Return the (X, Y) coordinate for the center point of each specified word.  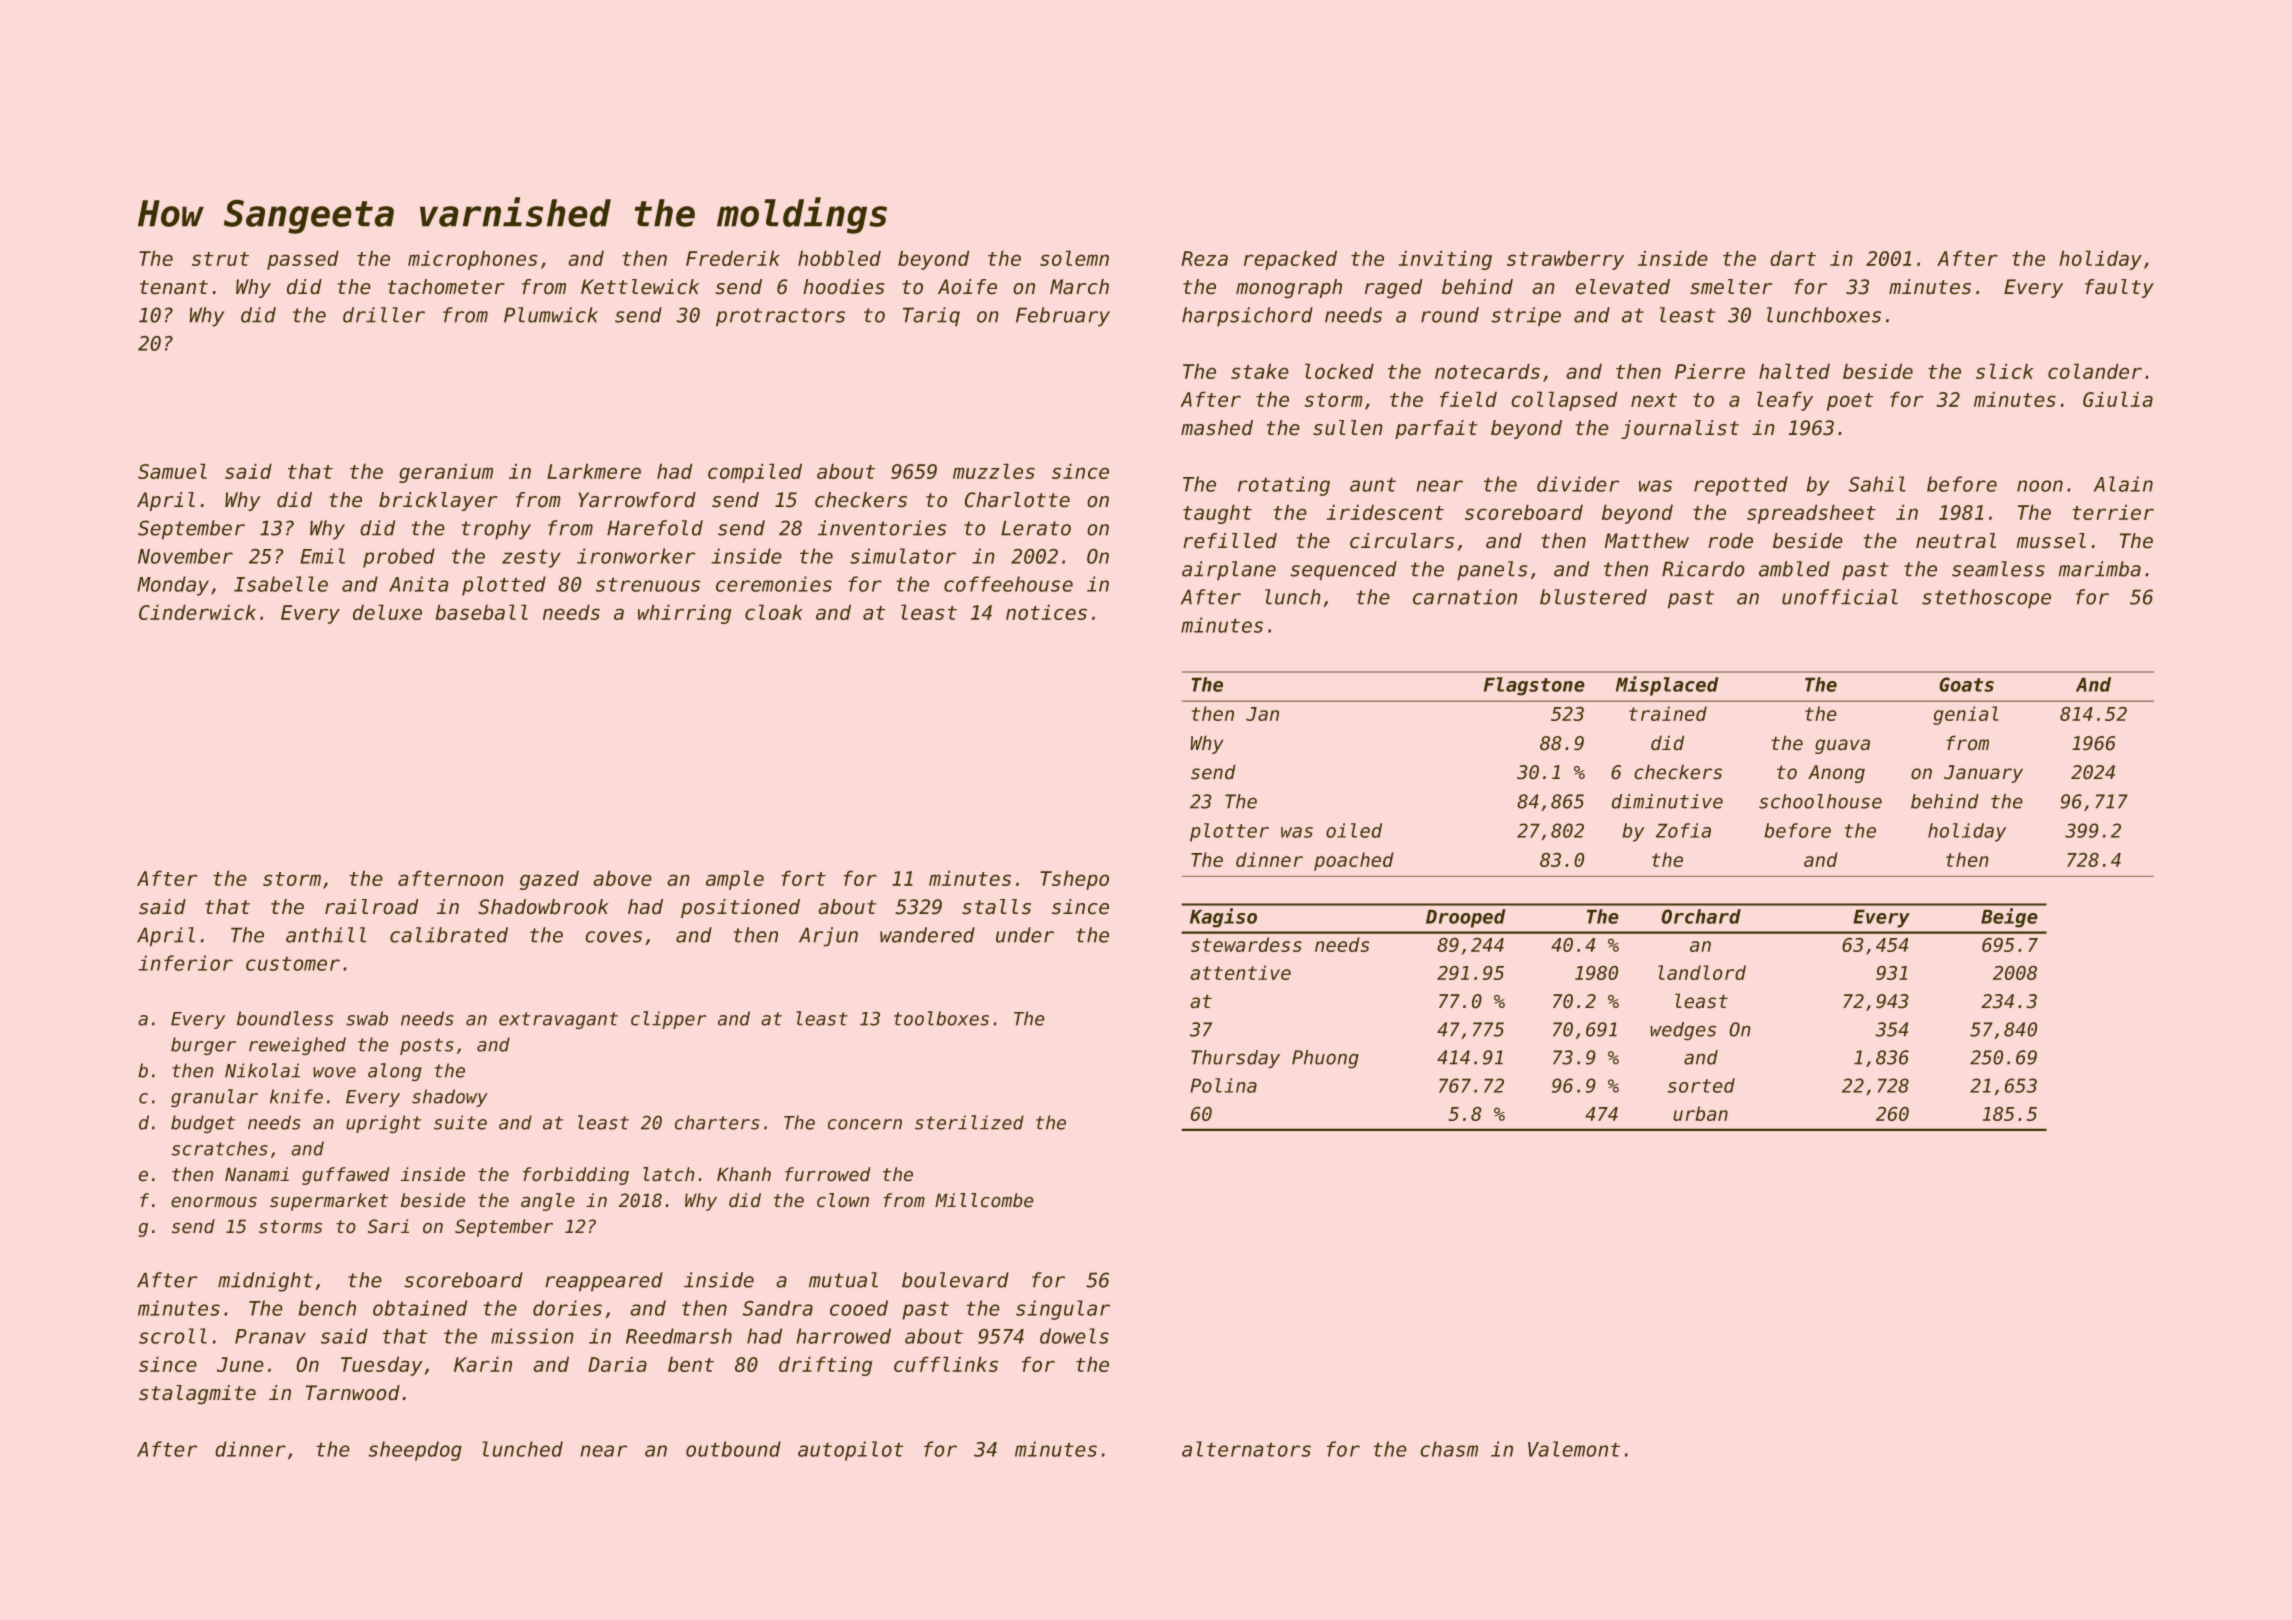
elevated (1623, 287)
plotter (1229, 832)
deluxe (387, 612)
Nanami (257, 1174)
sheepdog (415, 1451)
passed (303, 260)
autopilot (850, 1451)
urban (1700, 1113)
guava (1842, 746)
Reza (1205, 258)
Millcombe (984, 1200)
